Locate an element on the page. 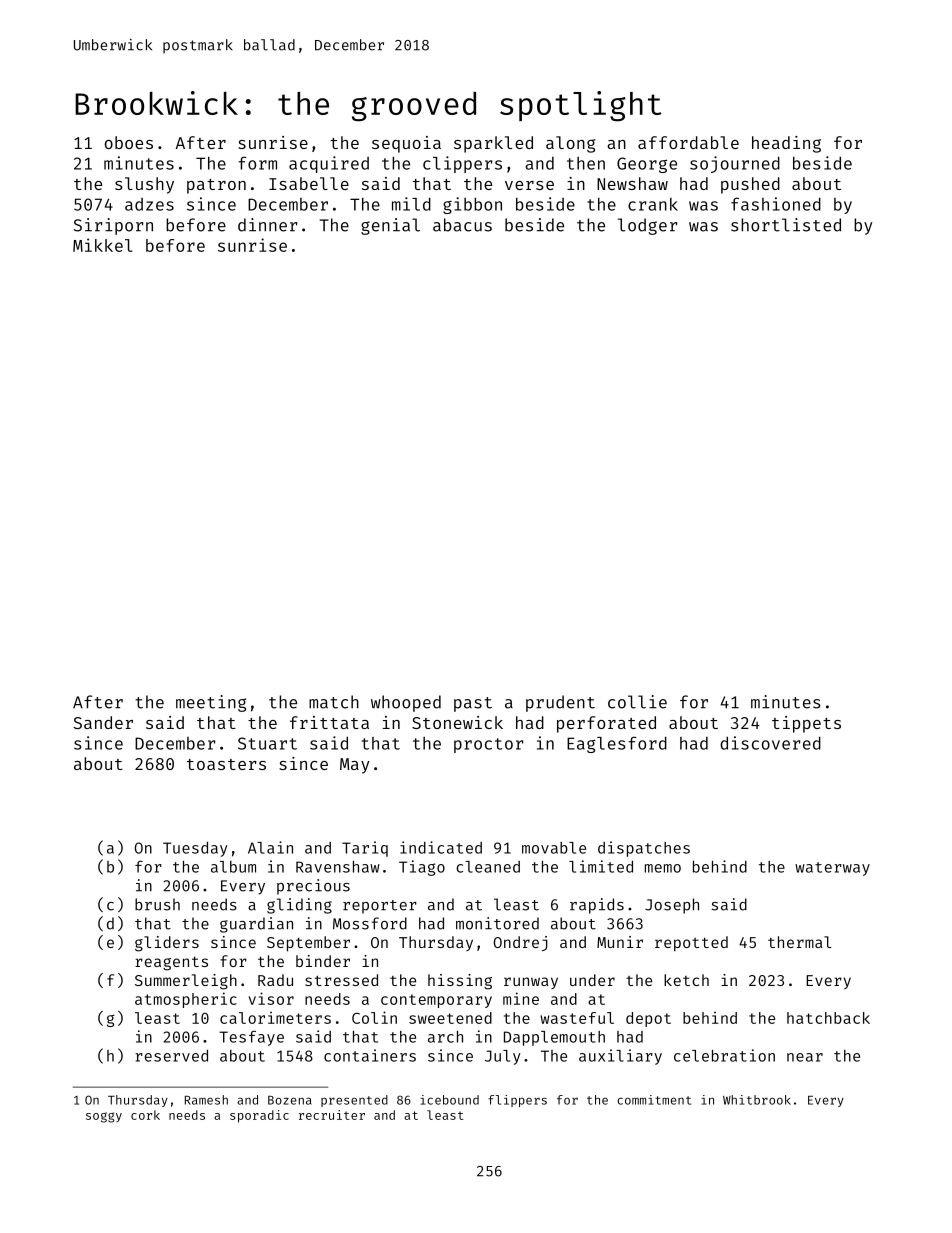 This page has width=952, height=1233. Mikkel is located at coordinates (103, 245).
